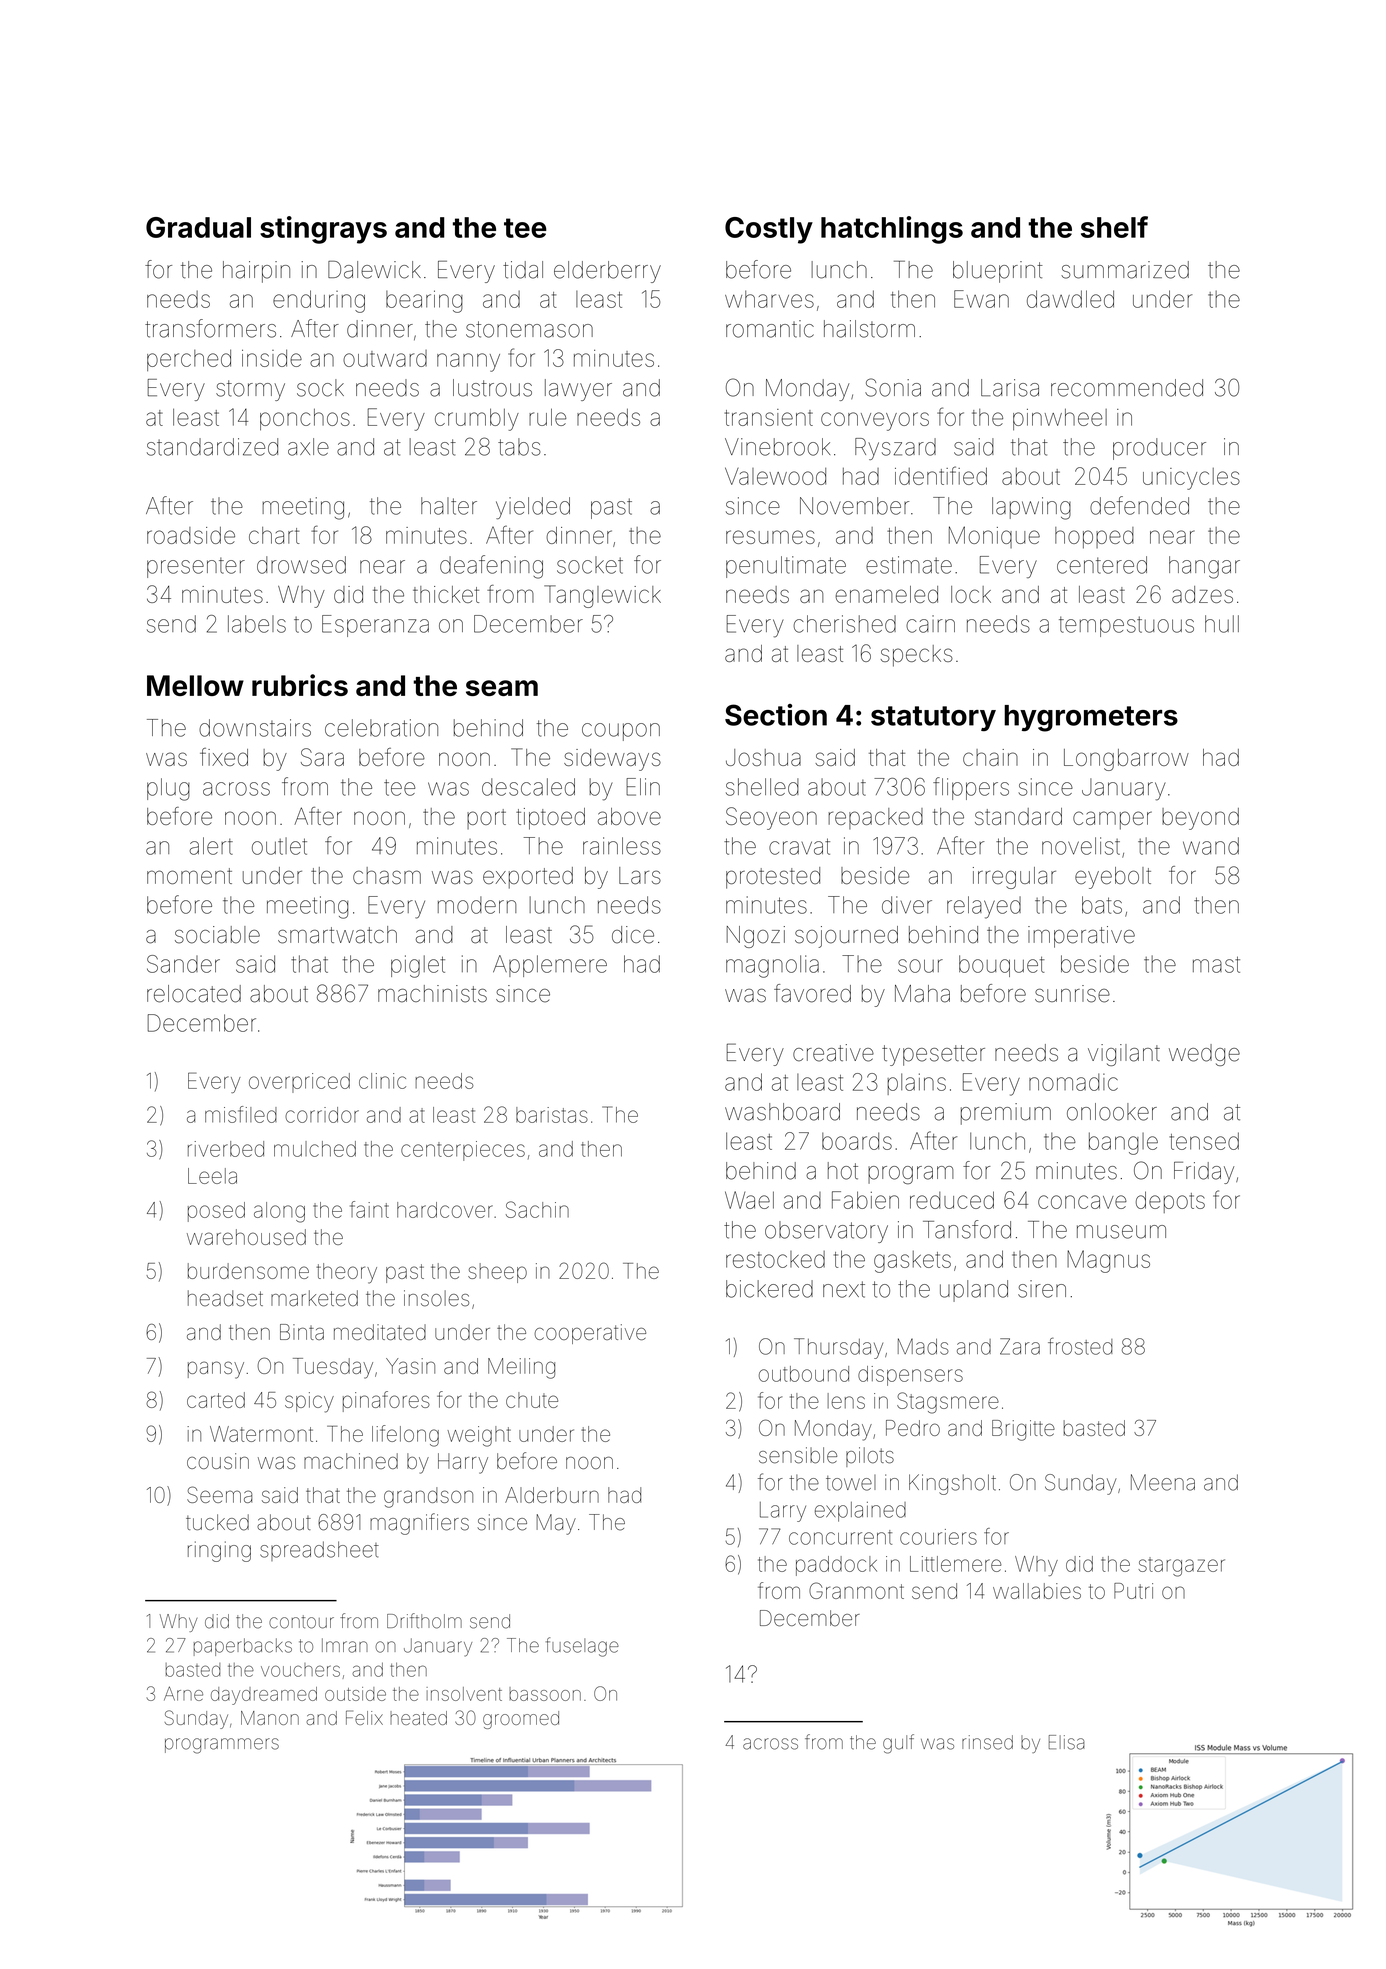 The image size is (1386, 1969). I want to click on hatchlings, so click(892, 230).
